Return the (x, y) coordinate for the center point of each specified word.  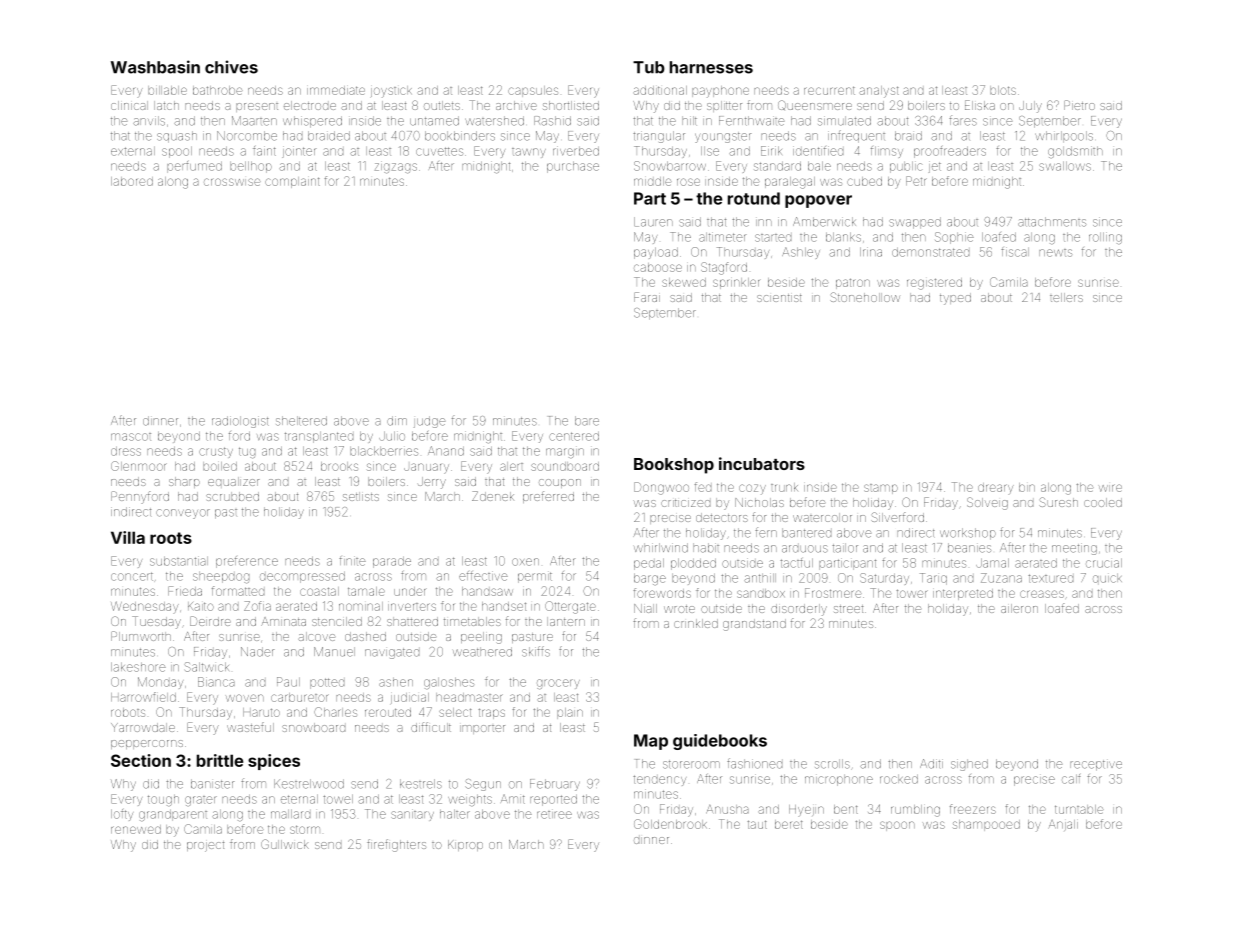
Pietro (1079, 105)
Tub (649, 67)
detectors (722, 517)
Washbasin (155, 67)
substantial (179, 561)
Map (651, 742)
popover (818, 201)
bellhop (251, 167)
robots (128, 712)
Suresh (1058, 502)
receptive (1096, 765)
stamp (881, 489)
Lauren (653, 222)
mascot (131, 437)
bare (587, 421)
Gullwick (285, 844)
